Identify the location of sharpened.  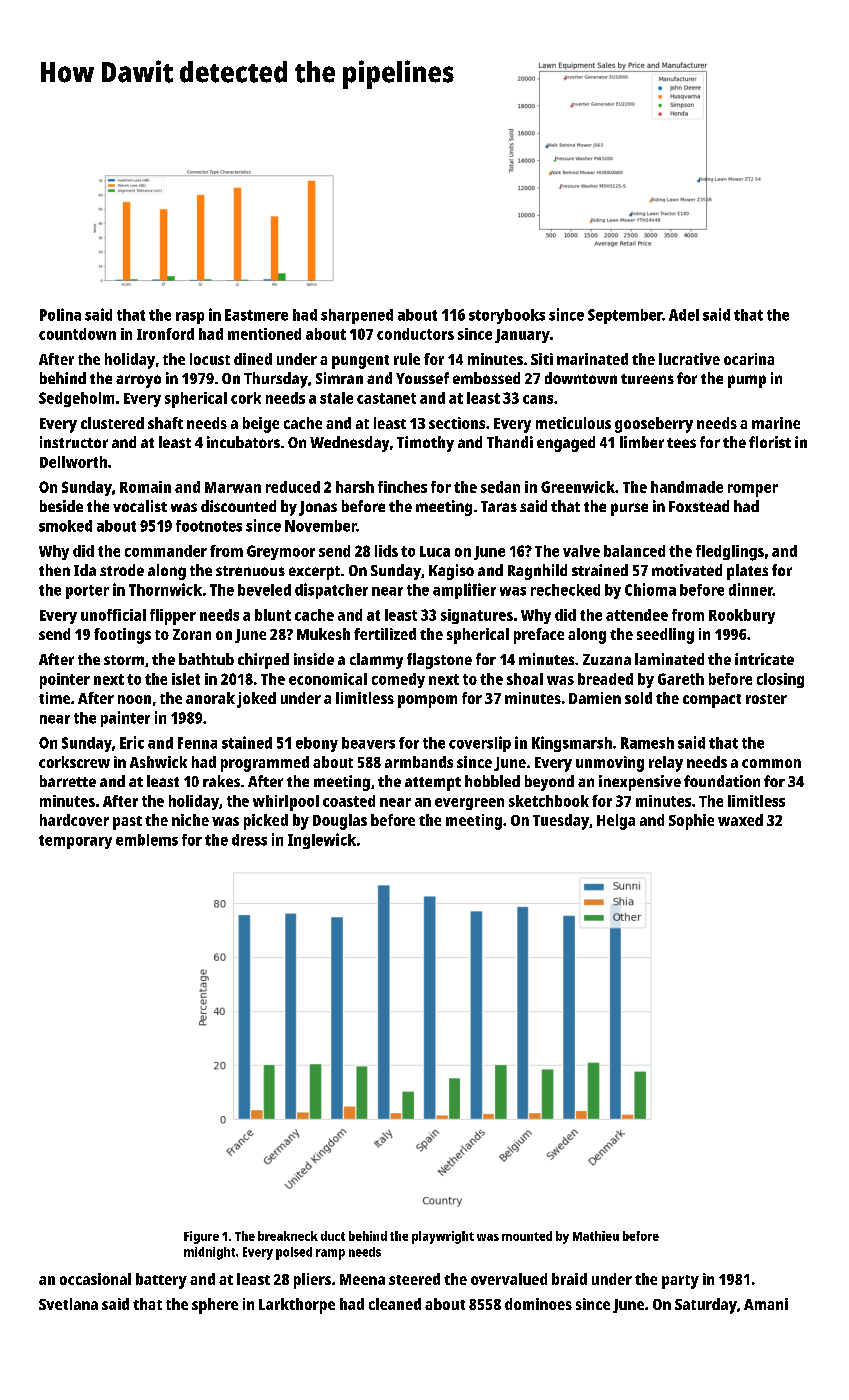
(357, 316).
